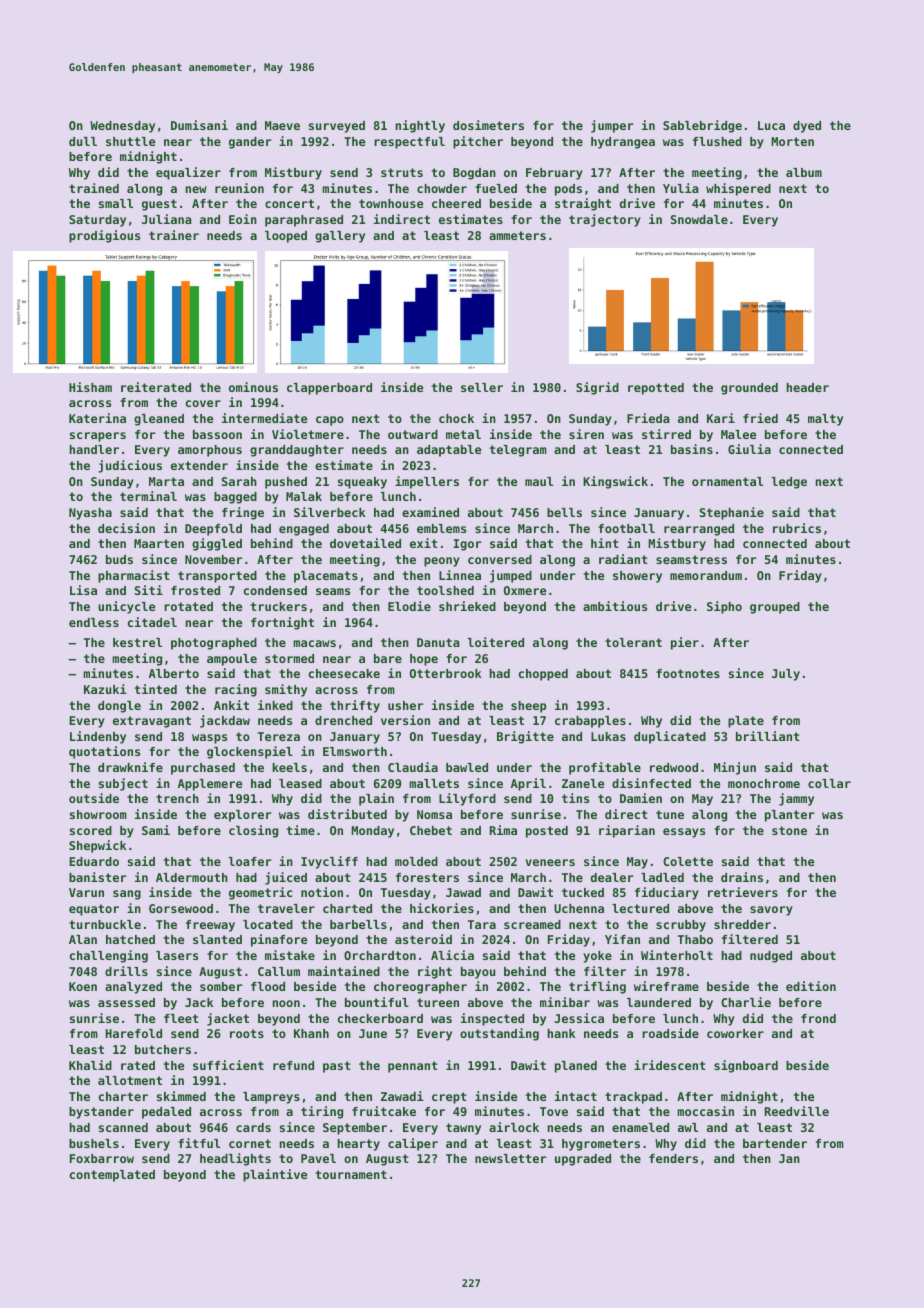  I want to click on crept, so click(449, 1098).
